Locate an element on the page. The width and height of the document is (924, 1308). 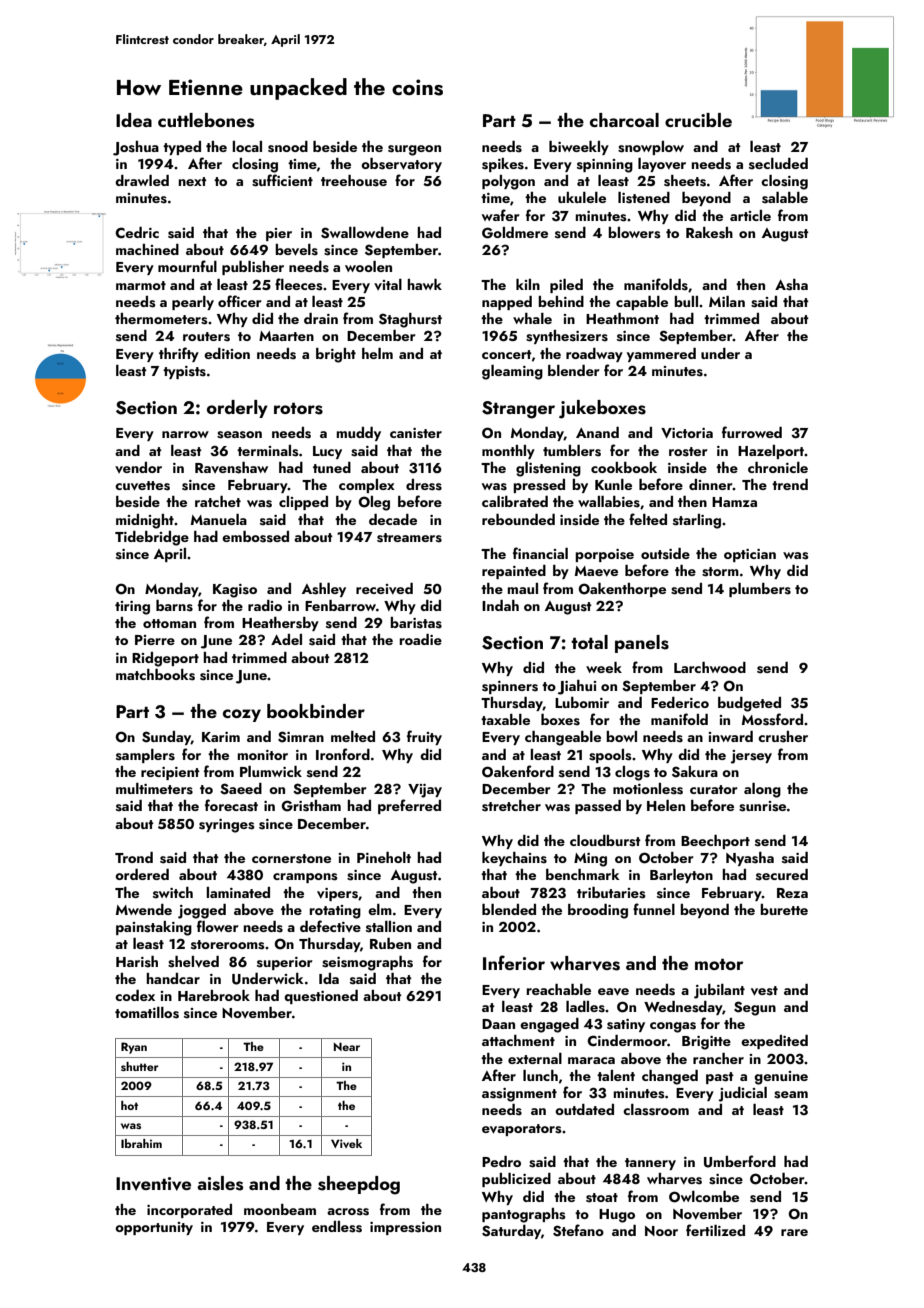
Near is located at coordinates (347, 1046).
